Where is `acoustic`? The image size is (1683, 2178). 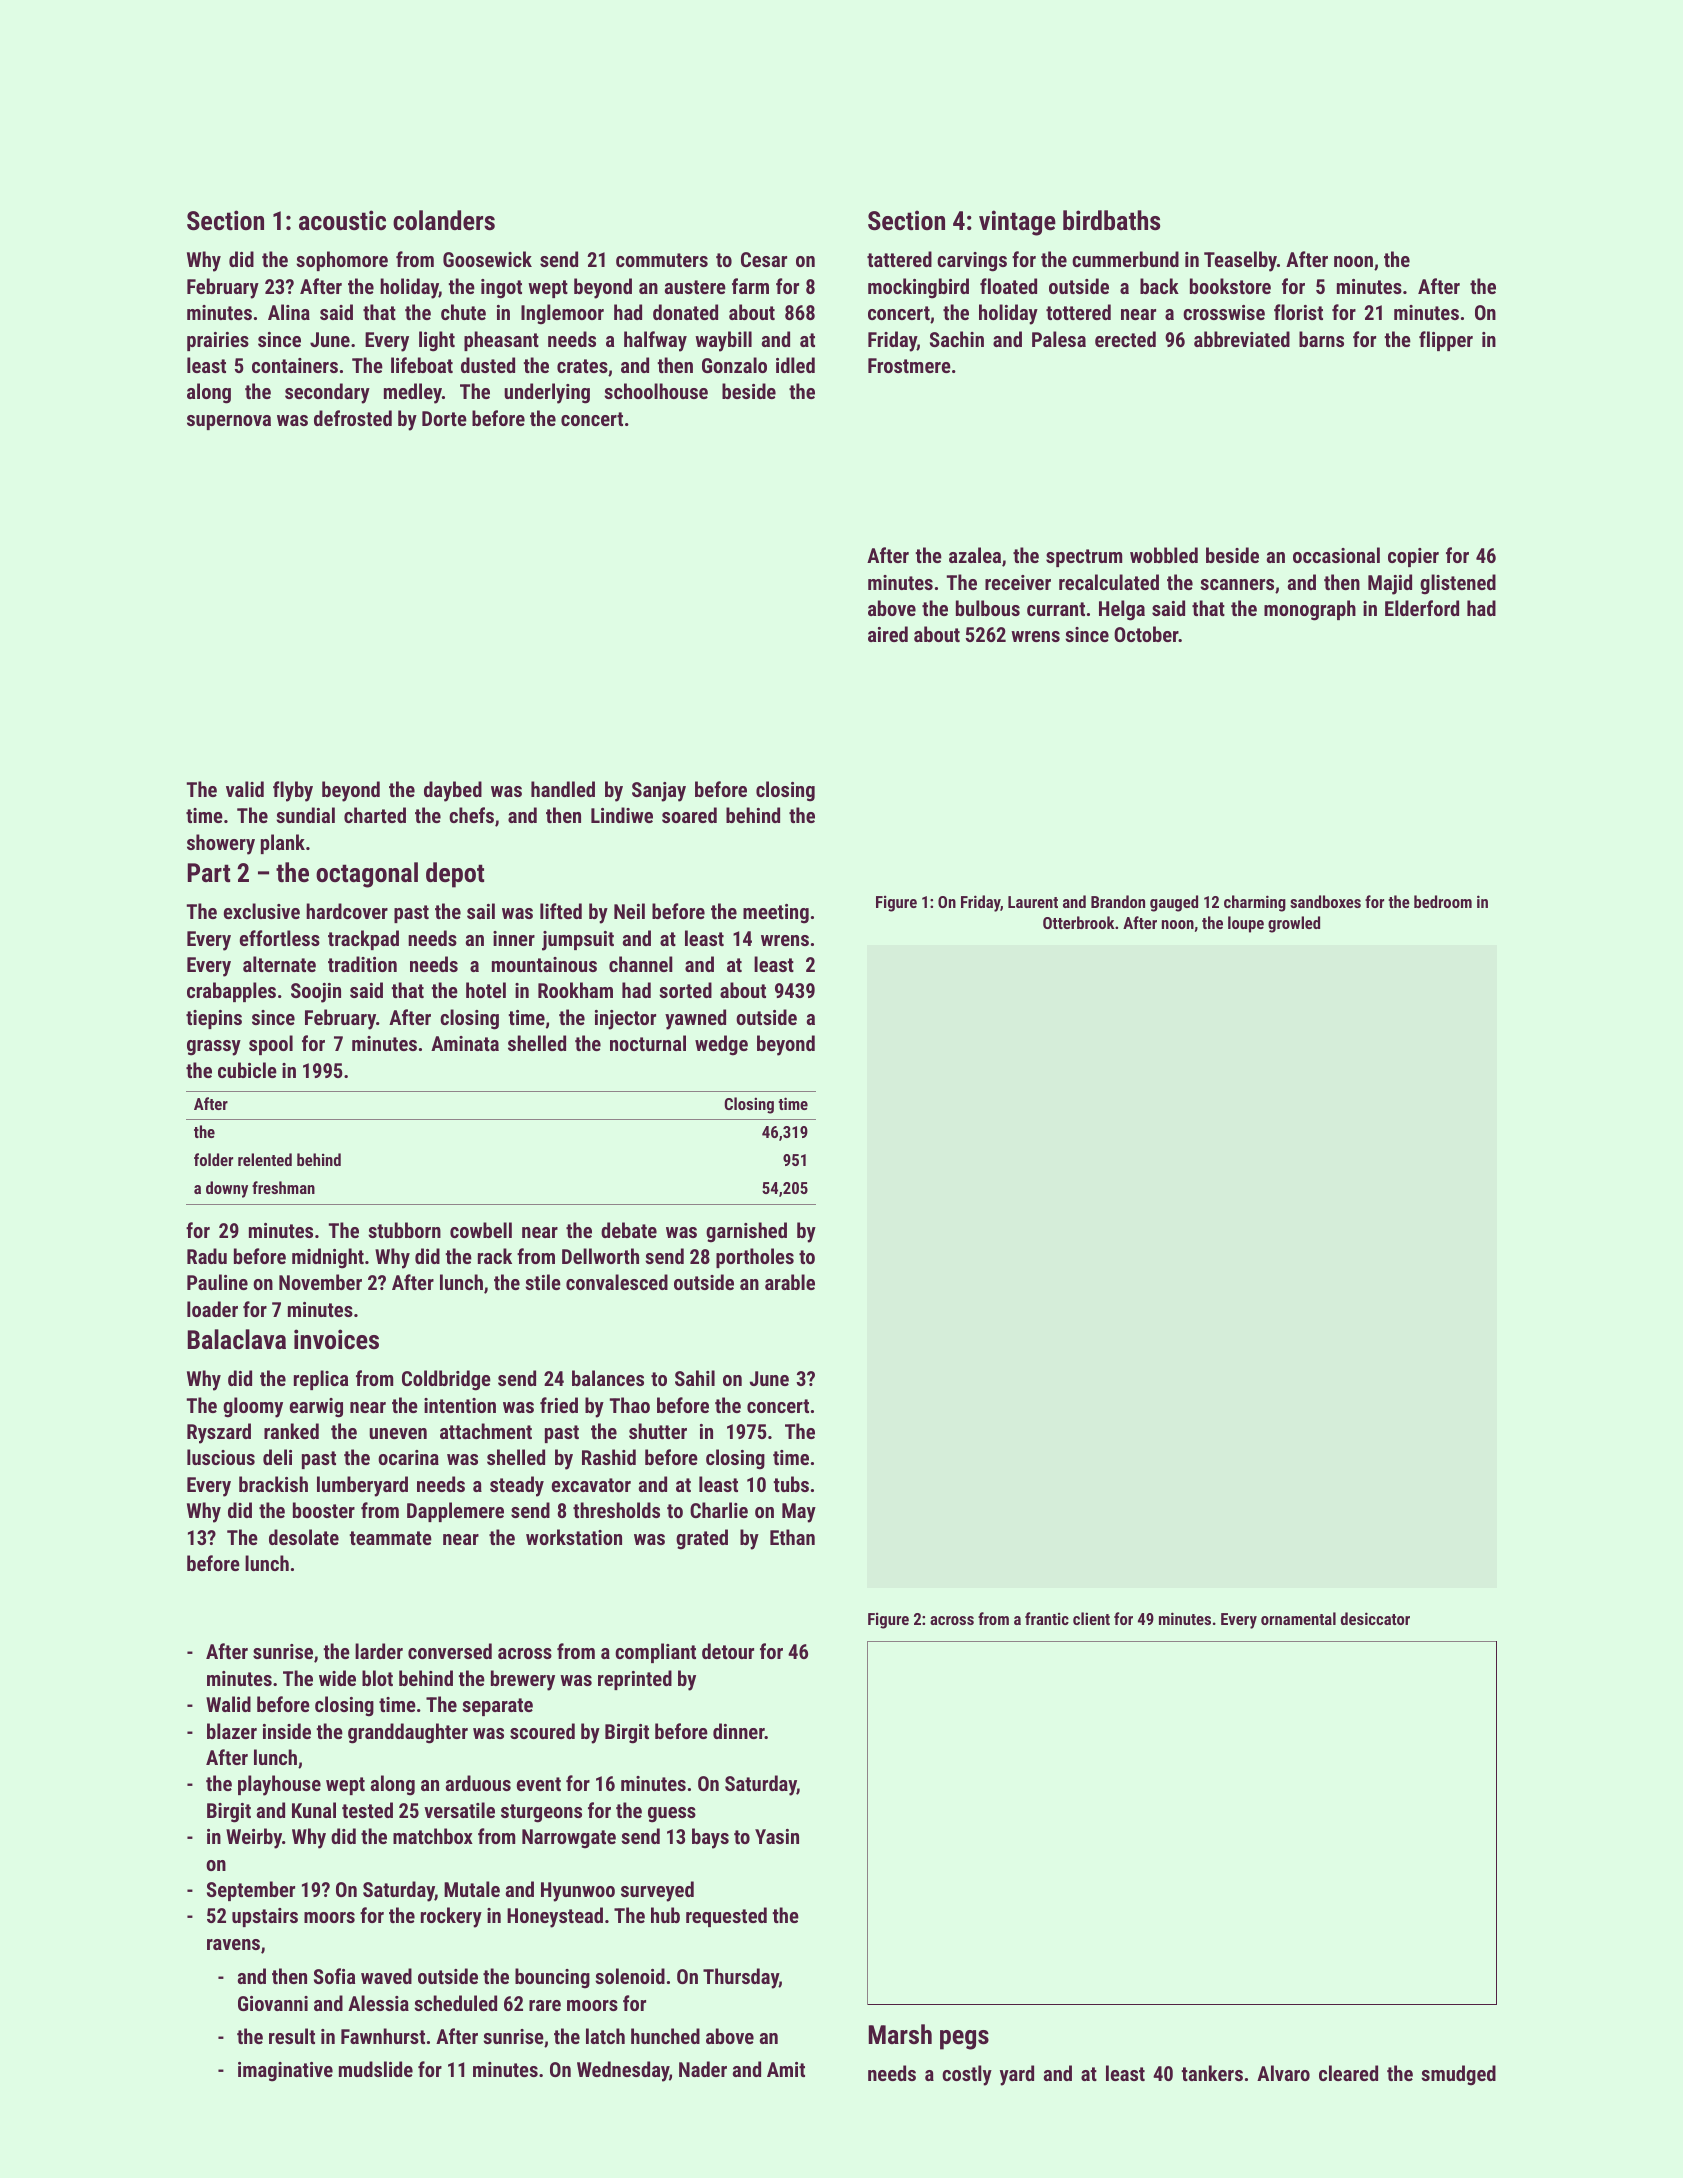 acoustic is located at coordinates (342, 220).
